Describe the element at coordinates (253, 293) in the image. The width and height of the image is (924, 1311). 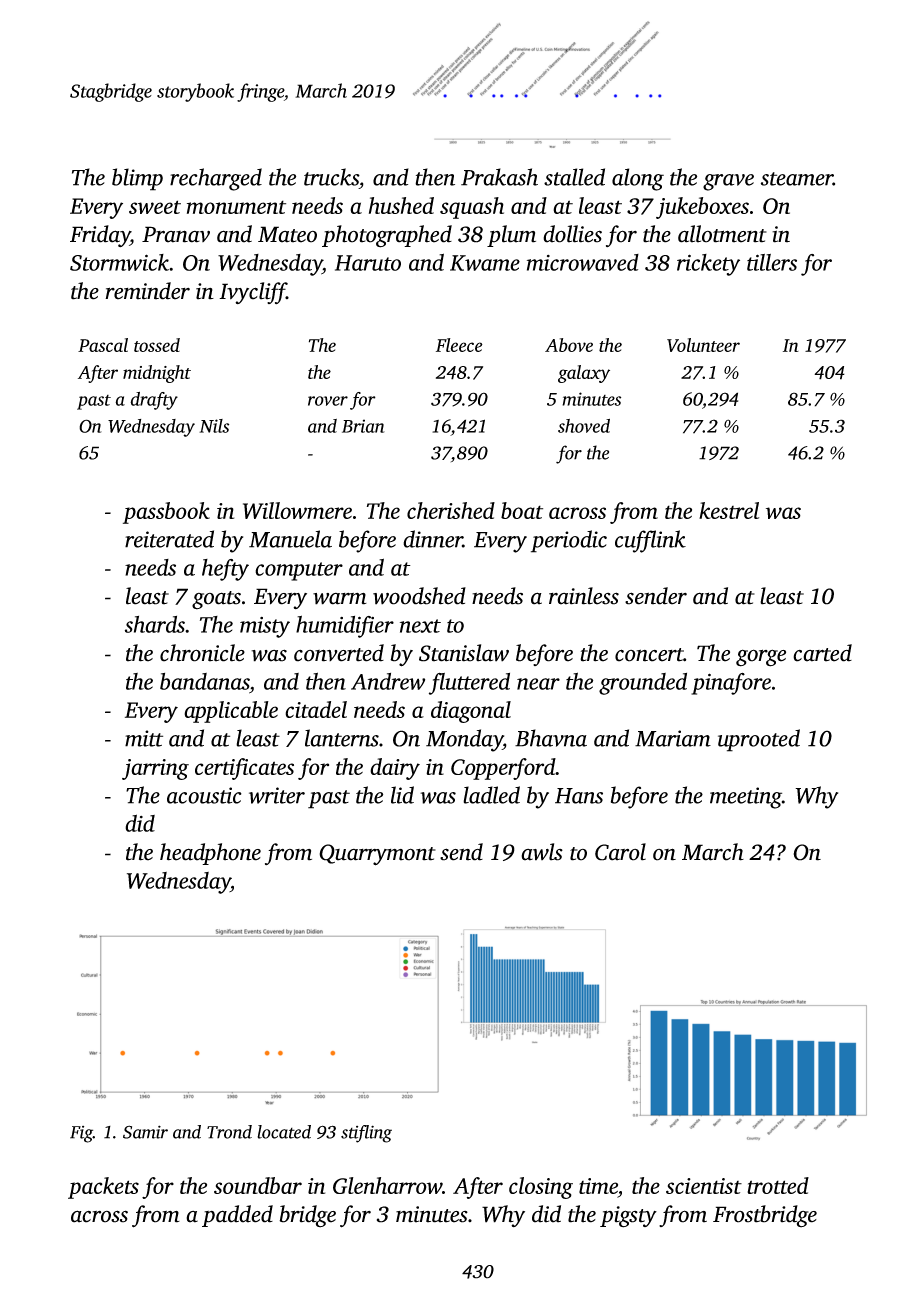
I see `Ivycliff` at that location.
